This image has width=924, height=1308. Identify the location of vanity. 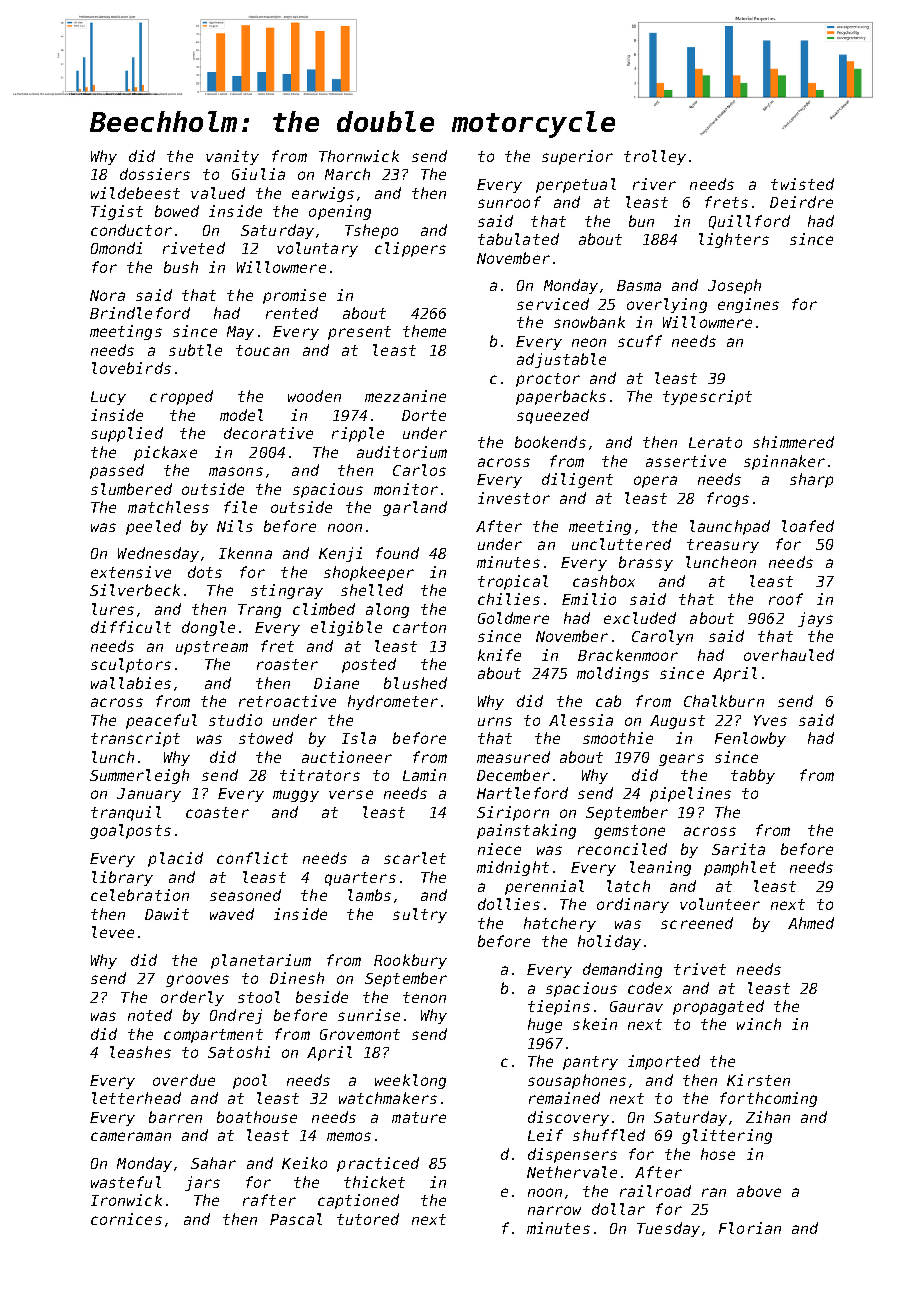
(232, 157).
